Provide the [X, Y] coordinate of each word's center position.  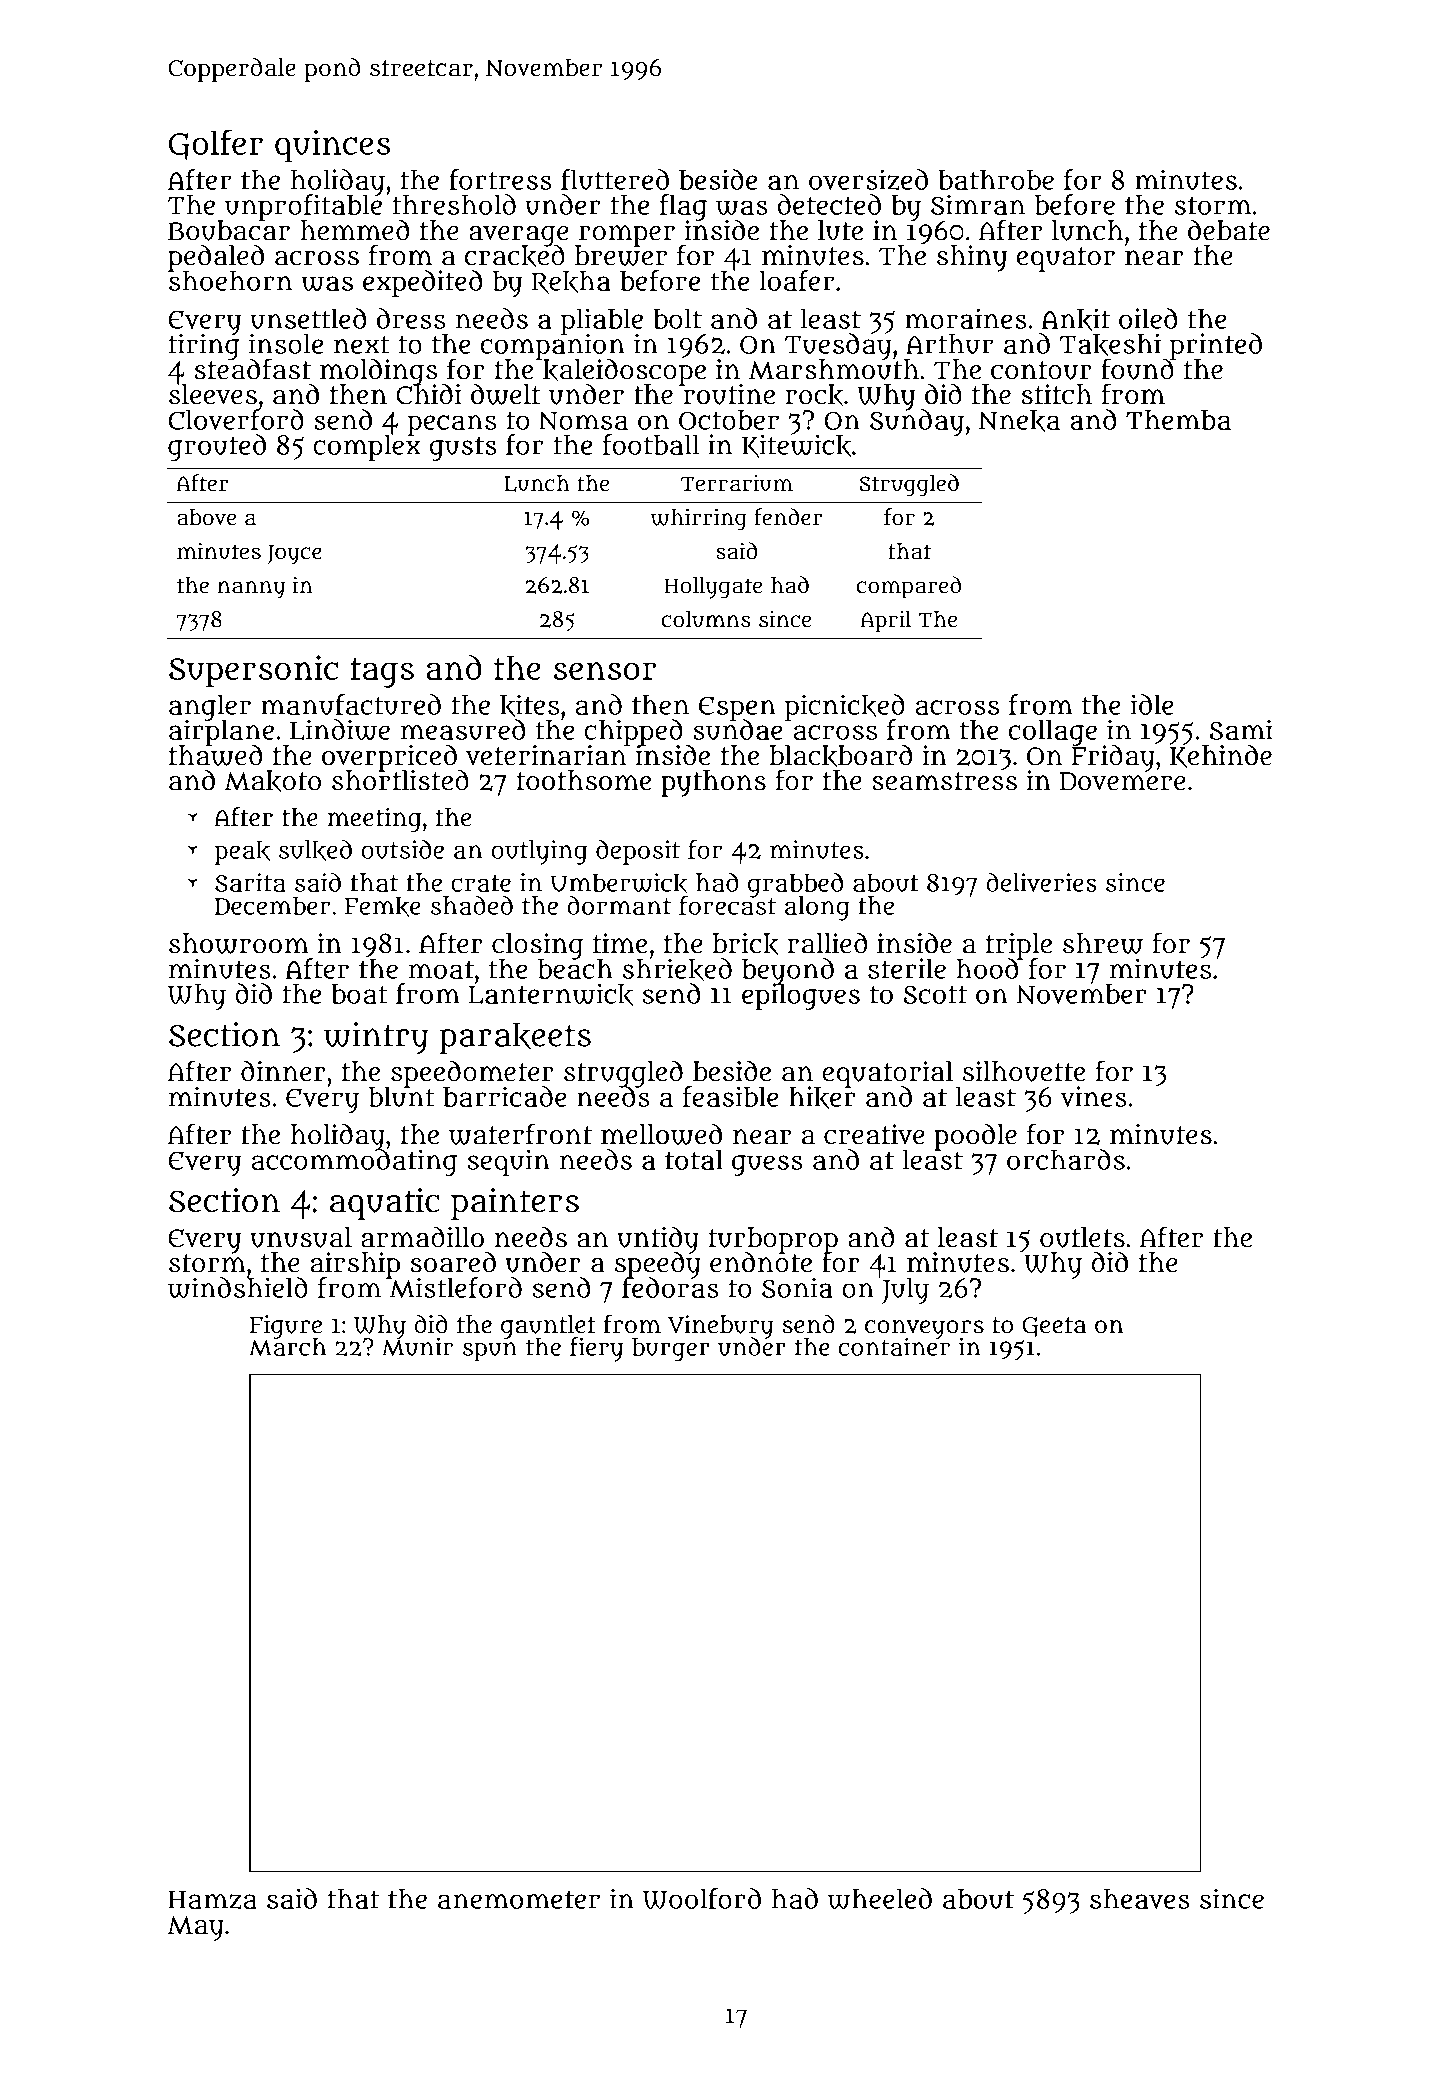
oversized [868, 179]
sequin [509, 1162]
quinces [332, 146]
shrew [1103, 943]
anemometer [519, 1900]
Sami [1241, 729]
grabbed [795, 885]
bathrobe [996, 179]
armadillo [422, 1237]
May [195, 1928]
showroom [239, 943]
